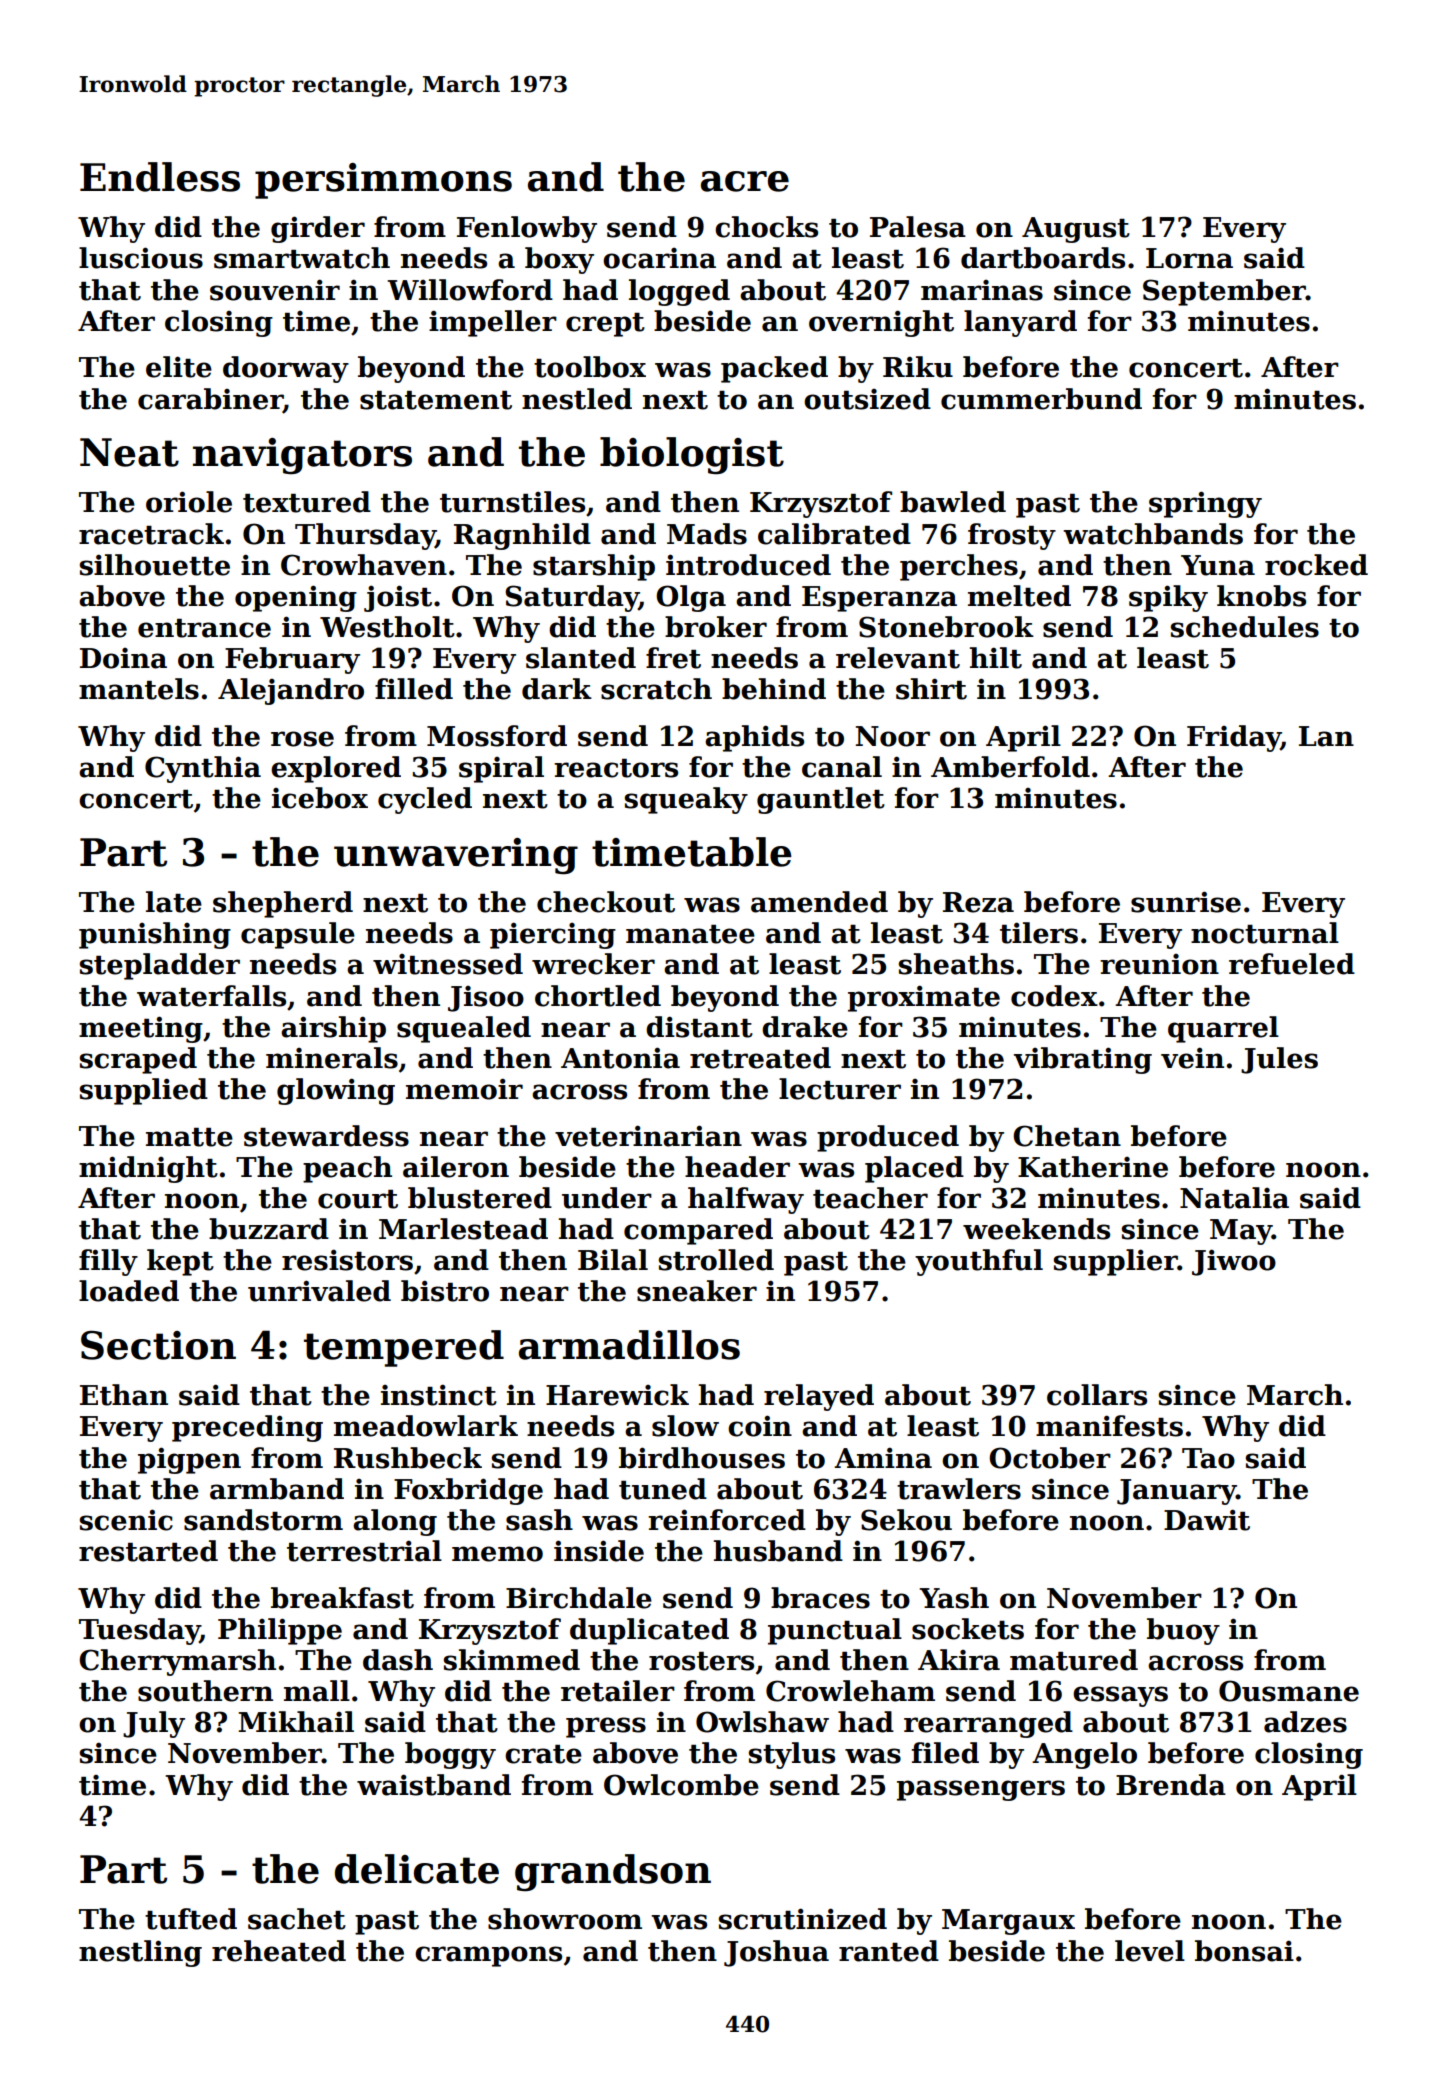  What do you see at coordinates (140, 1953) in the screenshot?
I see `nestling` at bounding box center [140, 1953].
